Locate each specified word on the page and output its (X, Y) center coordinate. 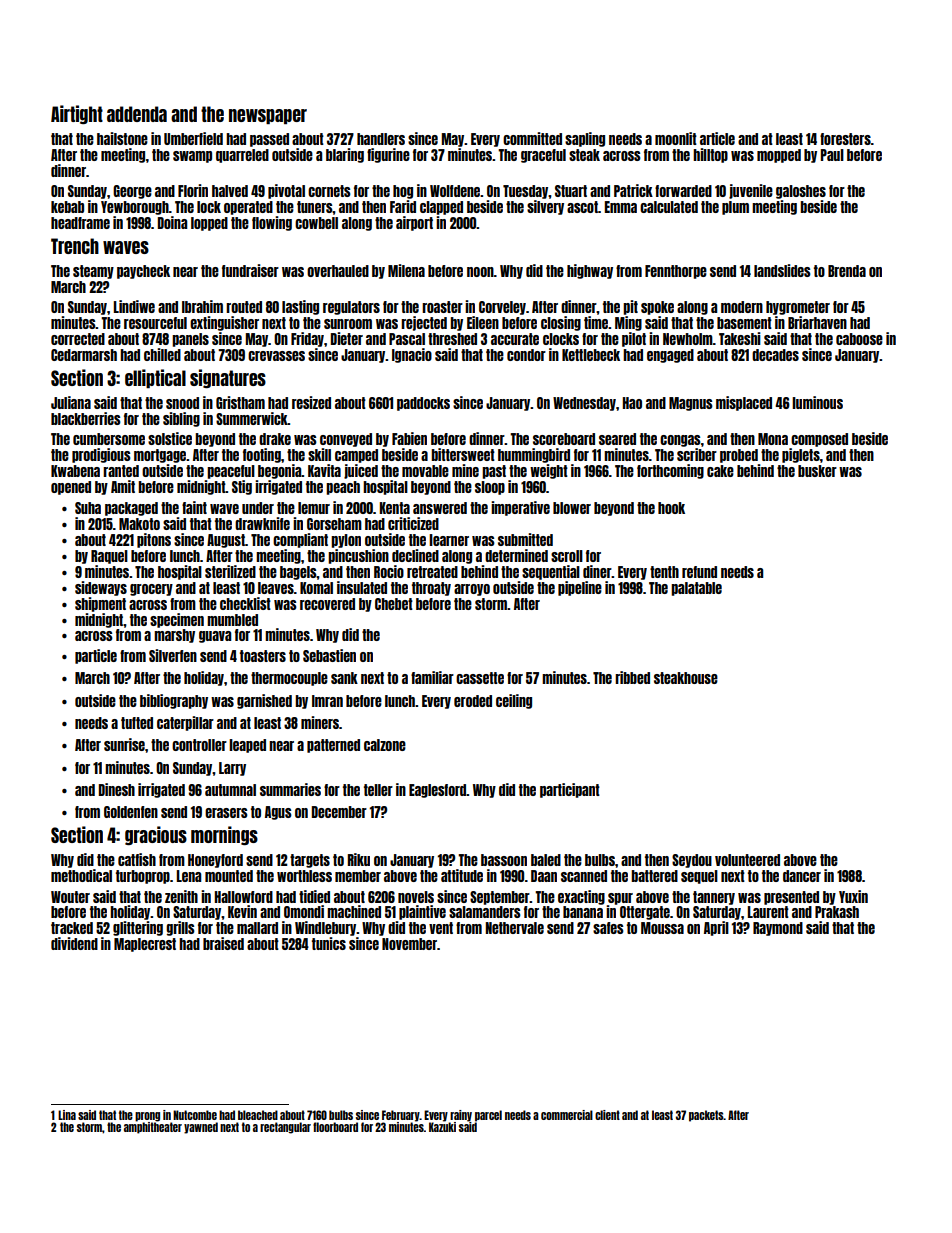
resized (311, 402)
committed (532, 138)
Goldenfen (131, 812)
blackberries (86, 418)
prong (147, 1117)
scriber (697, 454)
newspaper (268, 116)
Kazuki (442, 1127)
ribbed (632, 677)
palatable (696, 589)
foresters (845, 139)
